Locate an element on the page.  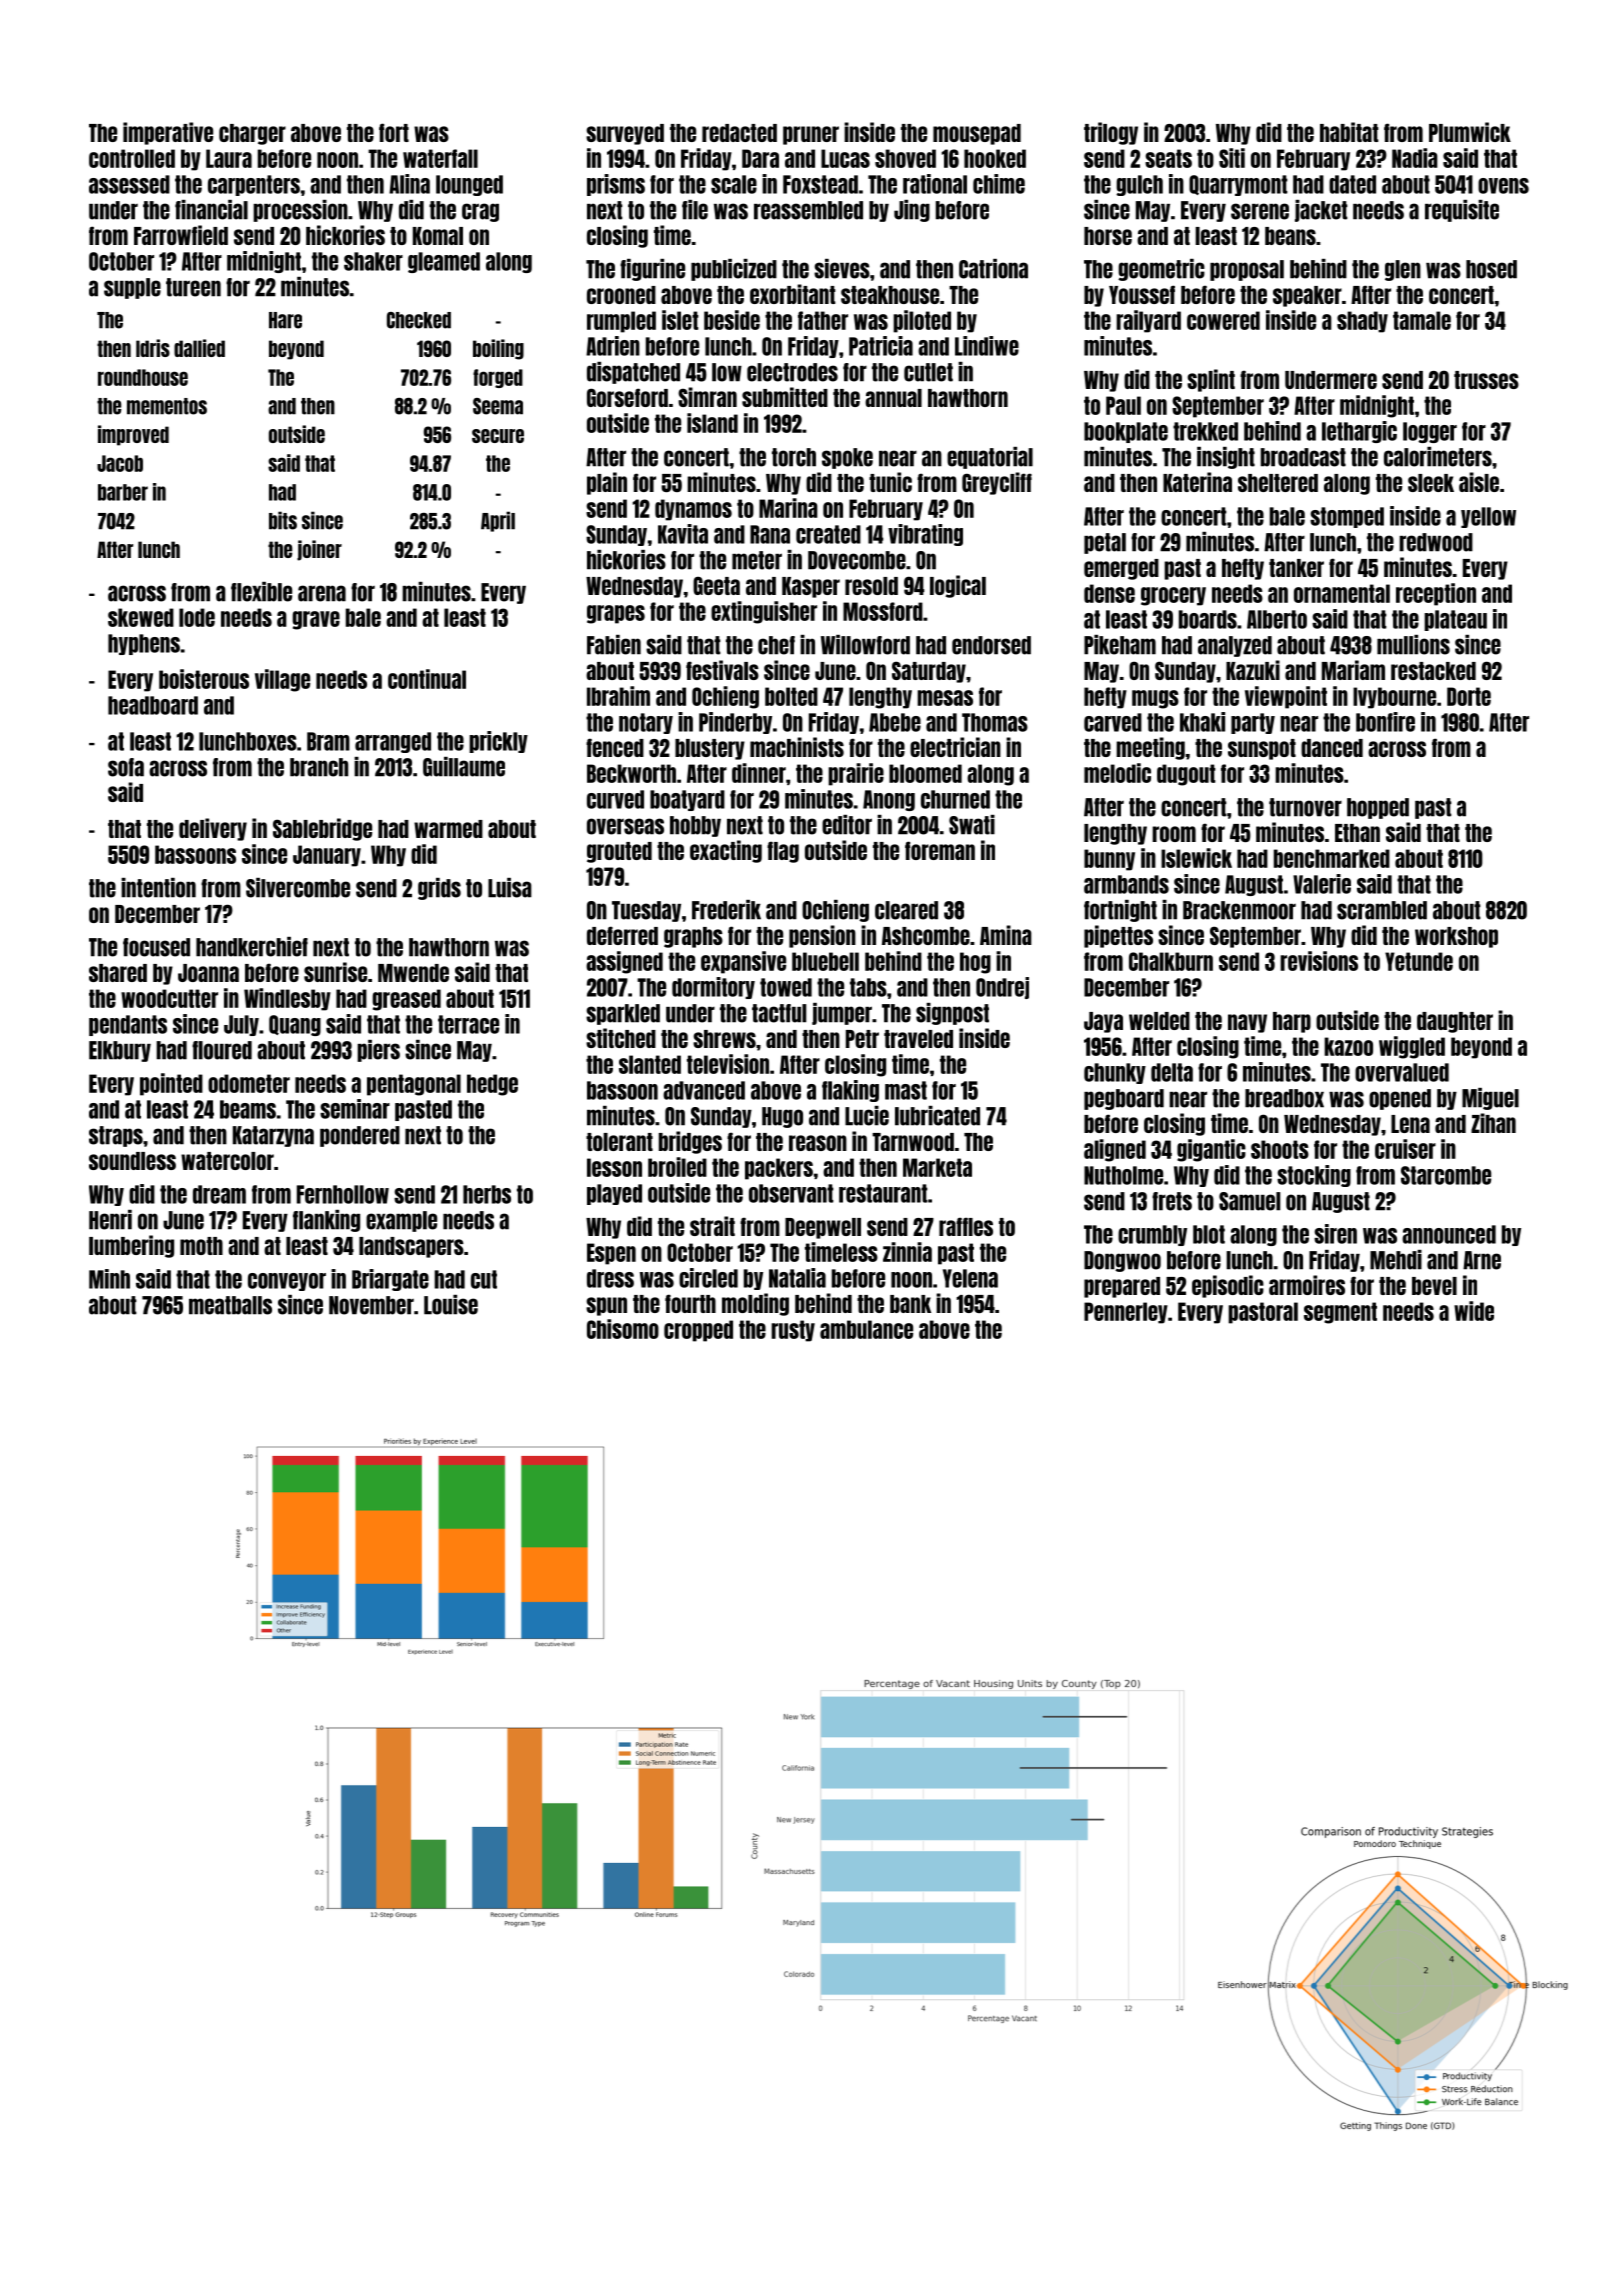
secure is located at coordinates (498, 436).
